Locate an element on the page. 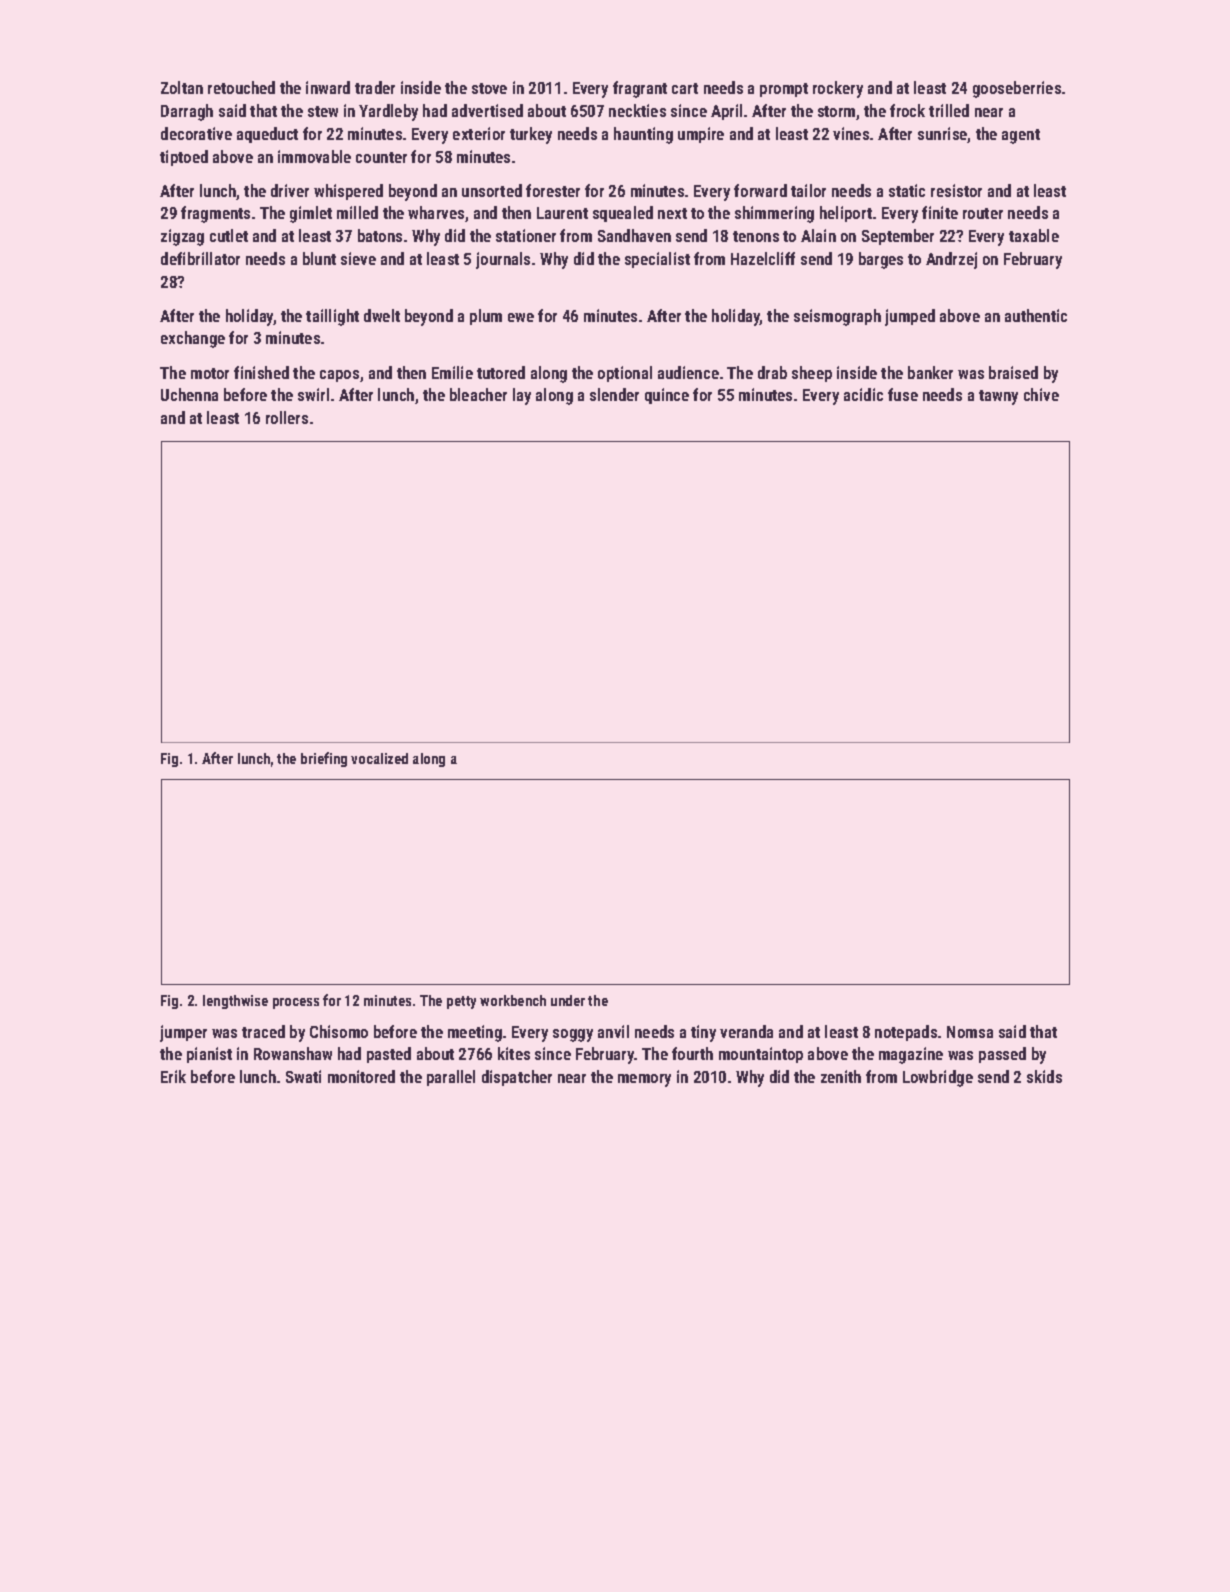 The height and width of the document is (1592, 1230). chive is located at coordinates (1041, 394).
